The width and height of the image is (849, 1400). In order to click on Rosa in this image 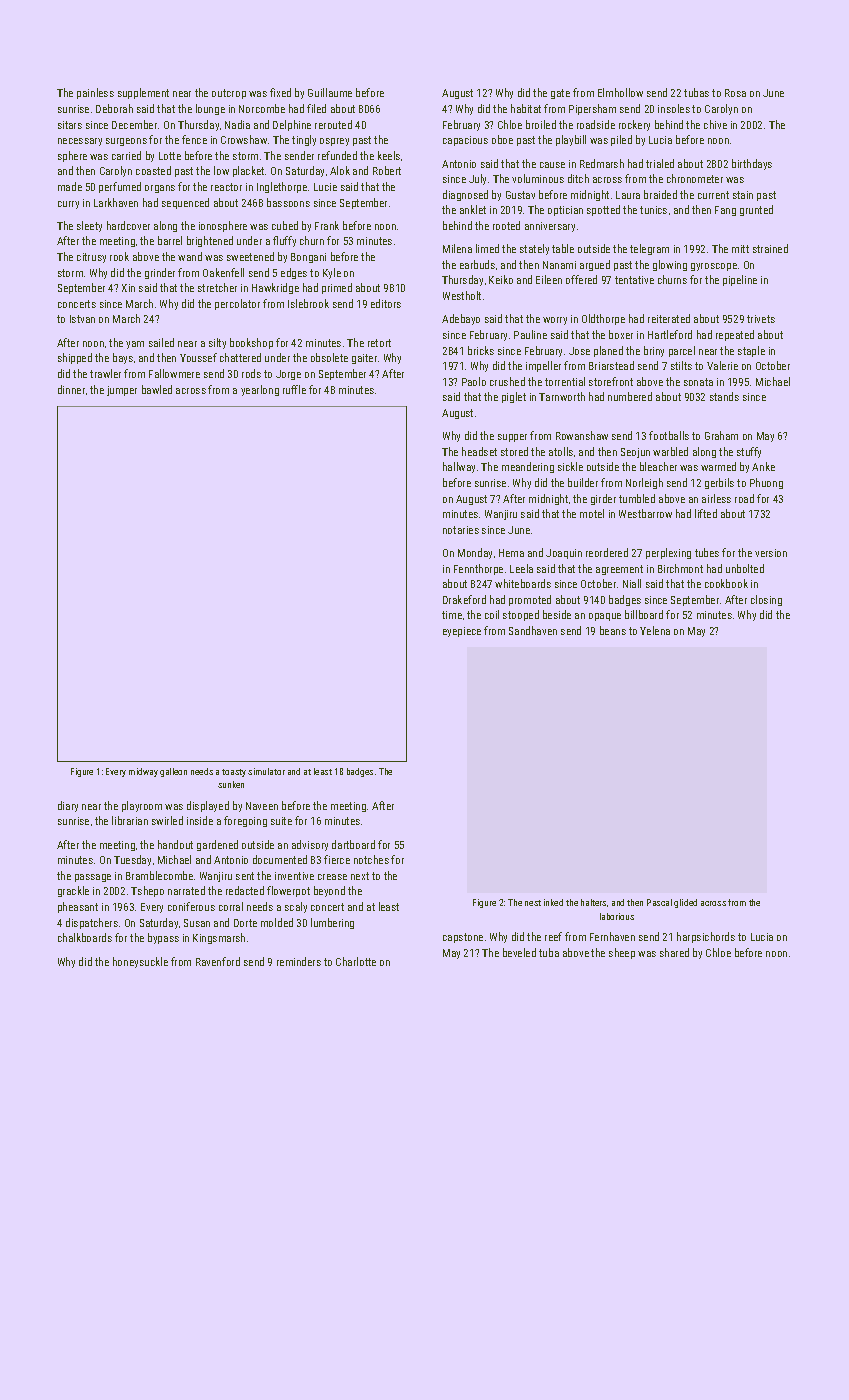, I will do `click(735, 93)`.
